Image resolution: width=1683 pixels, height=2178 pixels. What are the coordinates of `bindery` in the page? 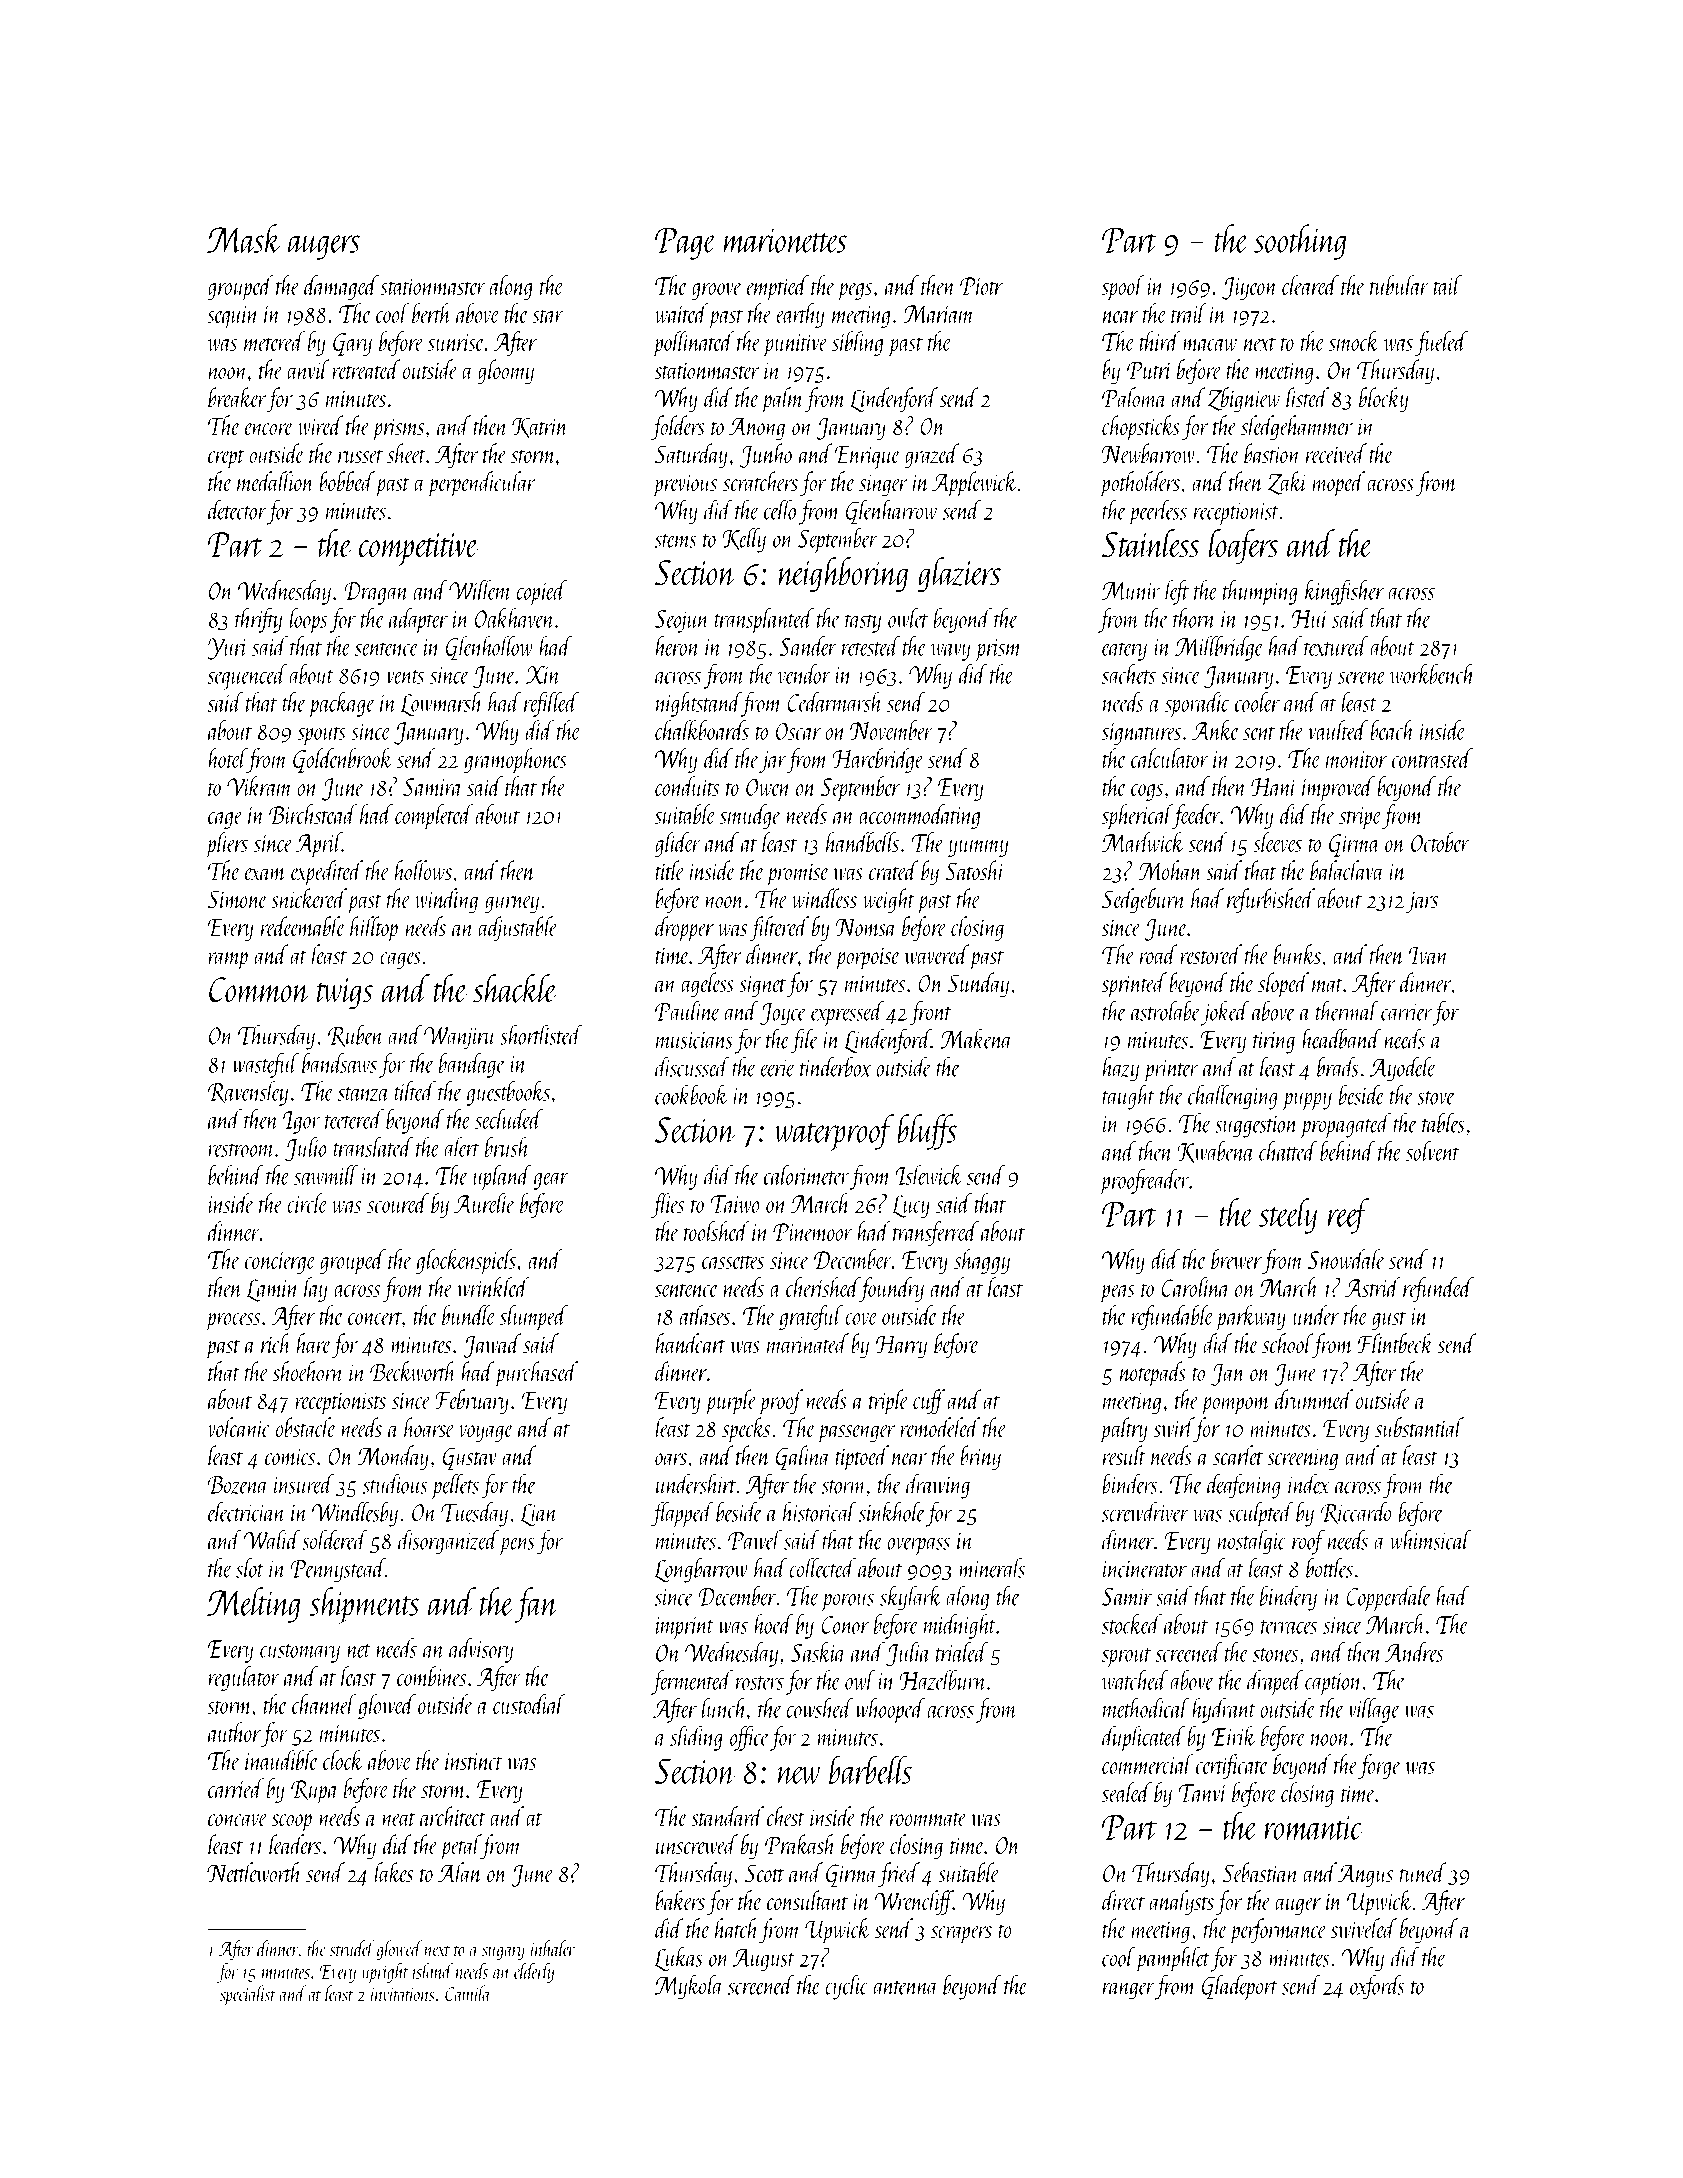 It's located at (1288, 1598).
